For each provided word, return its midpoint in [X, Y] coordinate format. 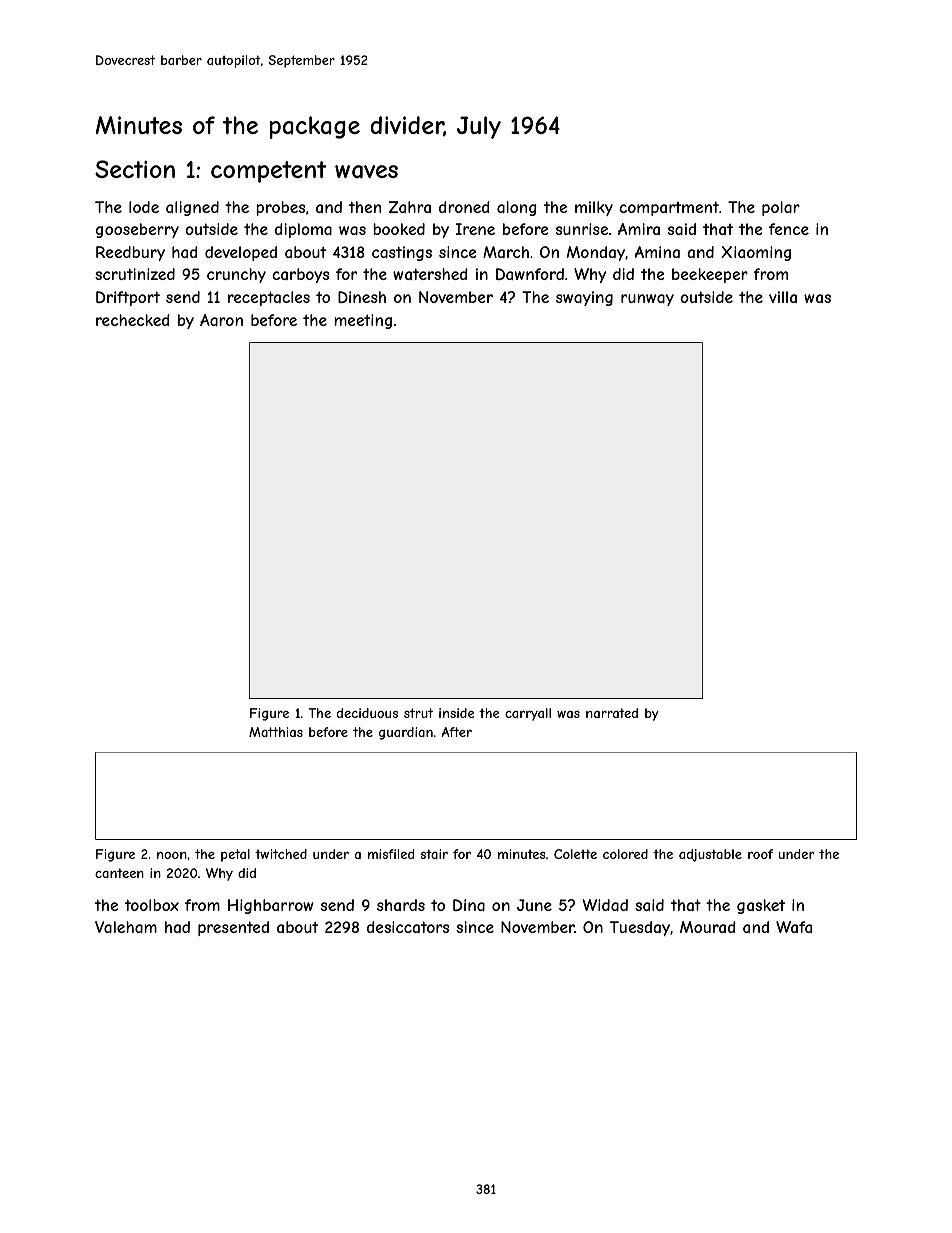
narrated [612, 713]
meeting [363, 321]
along [517, 208]
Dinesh [362, 297]
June [534, 905]
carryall [528, 714]
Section [135, 169]
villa [783, 297]
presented [233, 928]
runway [647, 300]
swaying [584, 298]
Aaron [221, 320]
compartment [669, 208]
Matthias [276, 732]
